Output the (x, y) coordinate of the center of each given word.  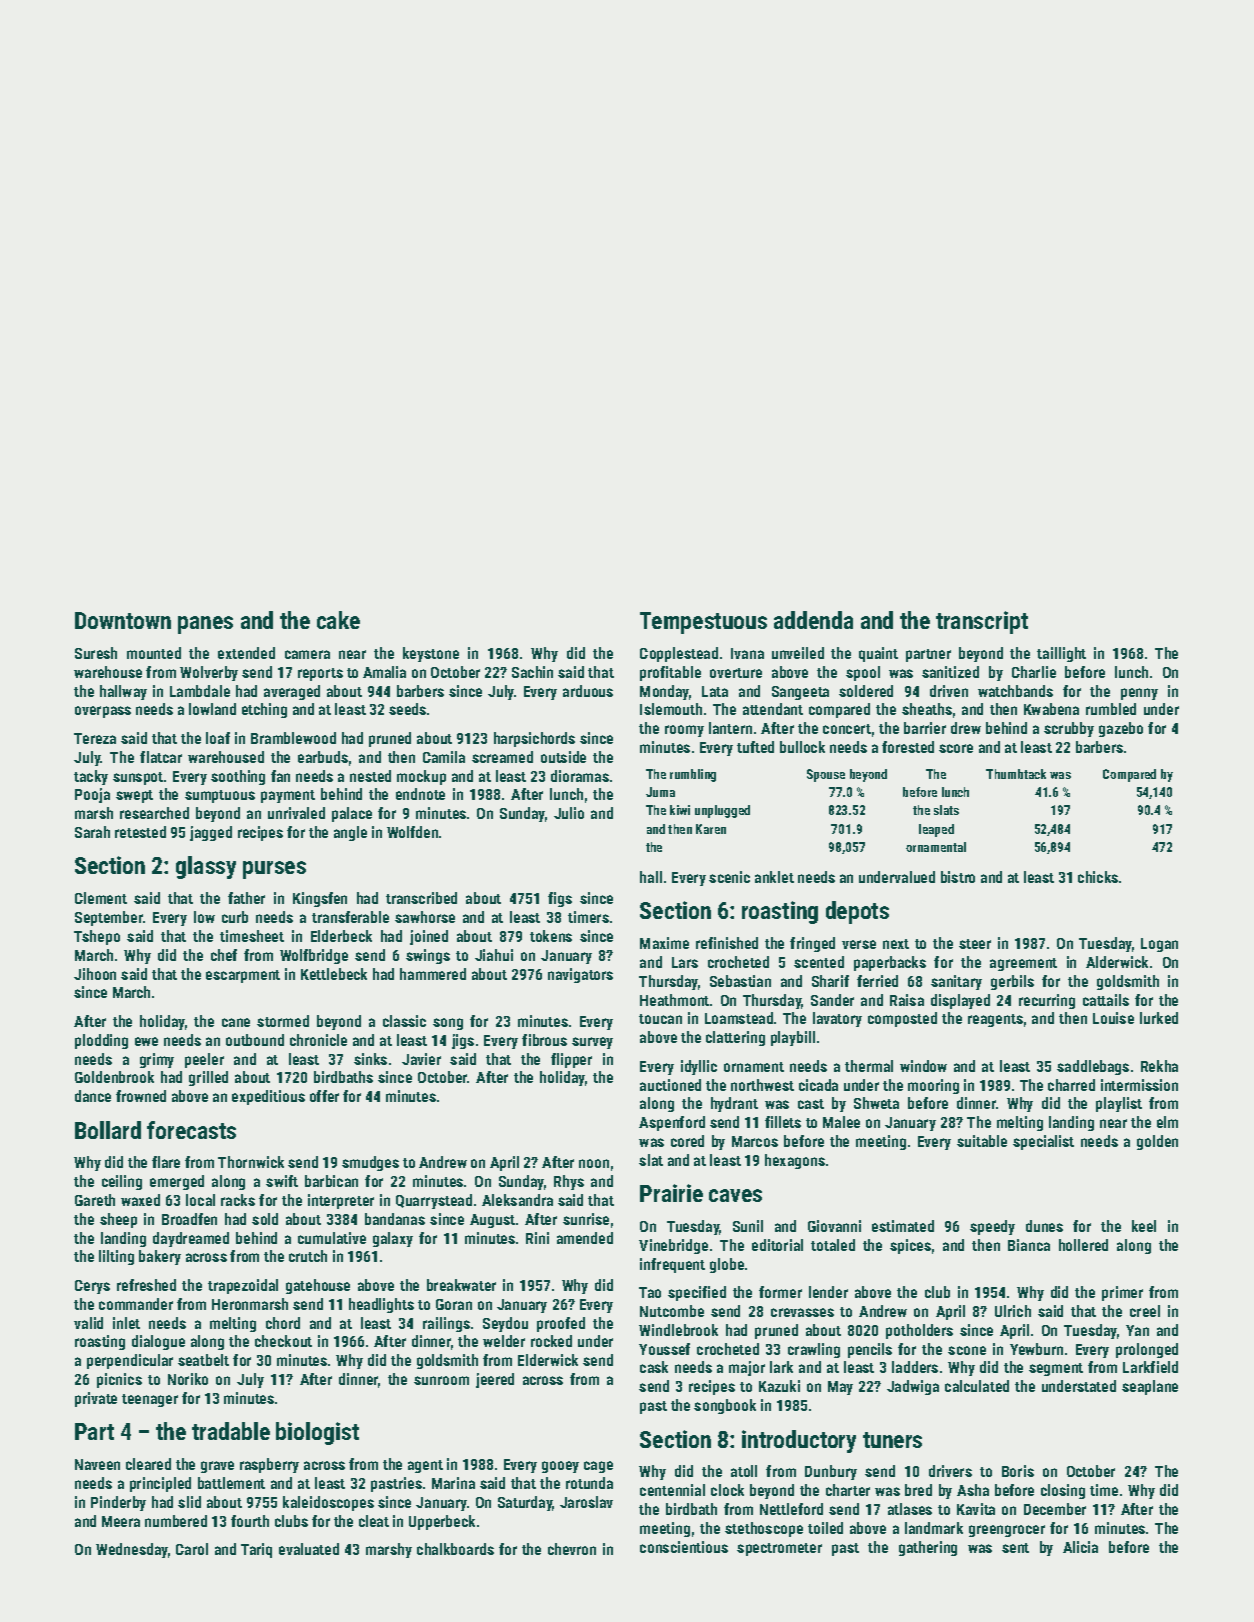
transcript (982, 622)
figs (560, 899)
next (896, 944)
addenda (813, 620)
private (96, 1399)
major (747, 1368)
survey (592, 1043)
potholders (919, 1331)
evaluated (309, 1549)
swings (428, 956)
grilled (208, 1078)
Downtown (123, 620)
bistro (958, 877)
